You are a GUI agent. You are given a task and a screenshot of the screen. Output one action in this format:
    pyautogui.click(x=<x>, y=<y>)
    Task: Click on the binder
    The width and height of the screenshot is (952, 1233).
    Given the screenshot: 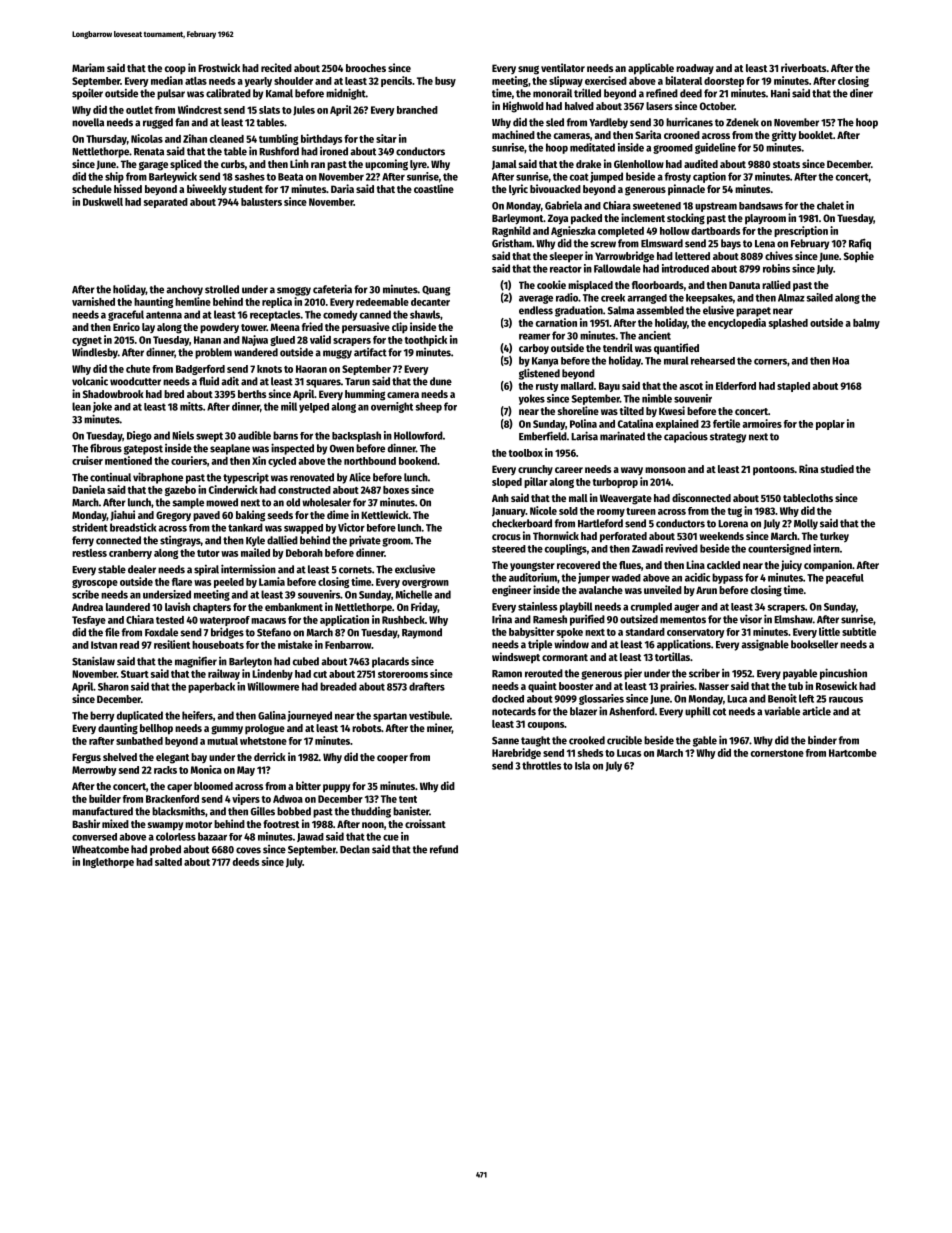 What is the action you would take?
    pyautogui.click(x=822, y=740)
